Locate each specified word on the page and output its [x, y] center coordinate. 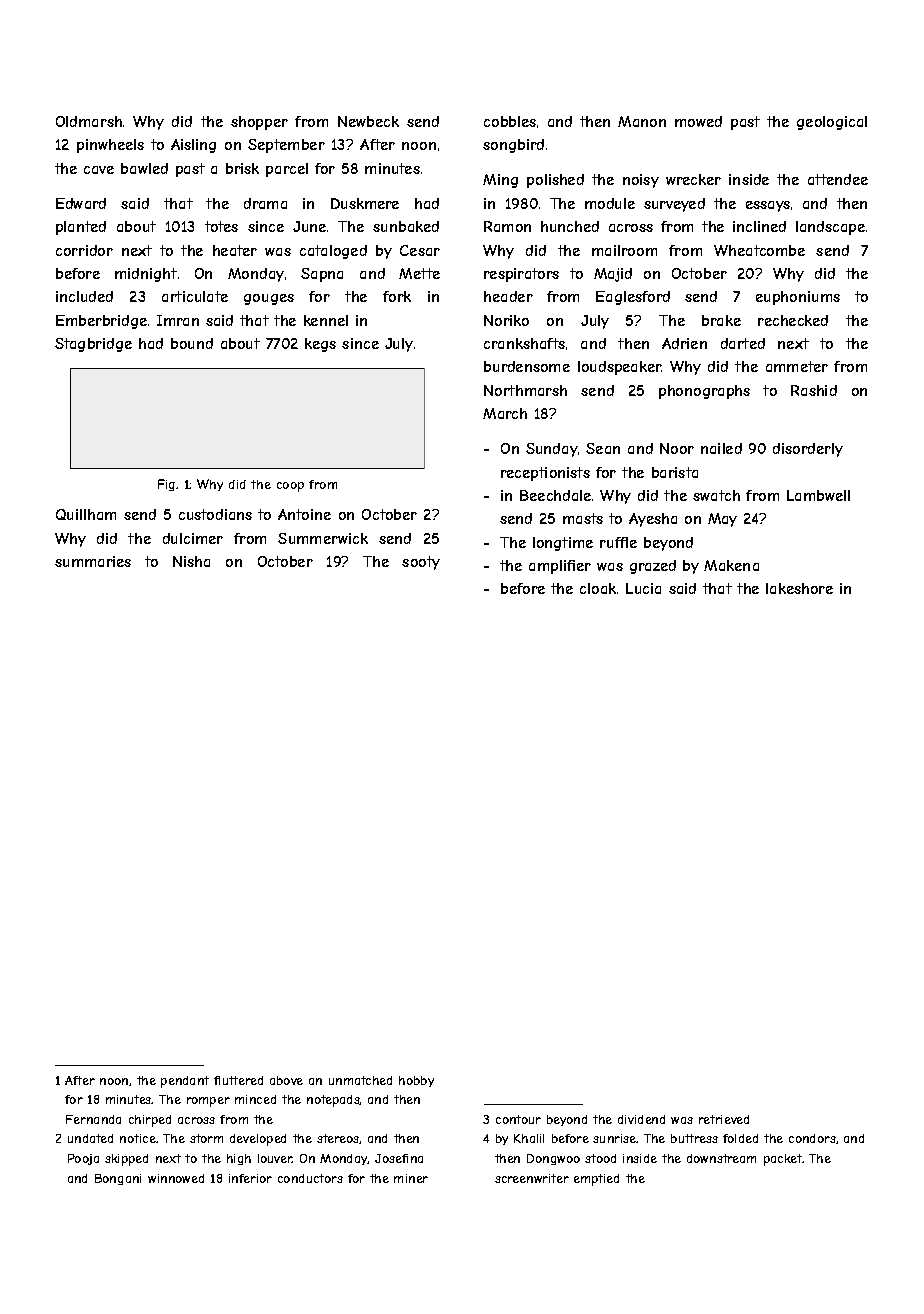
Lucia [643, 588]
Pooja [83, 1159]
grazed [653, 567]
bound [192, 343]
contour [518, 1119]
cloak [598, 588]
